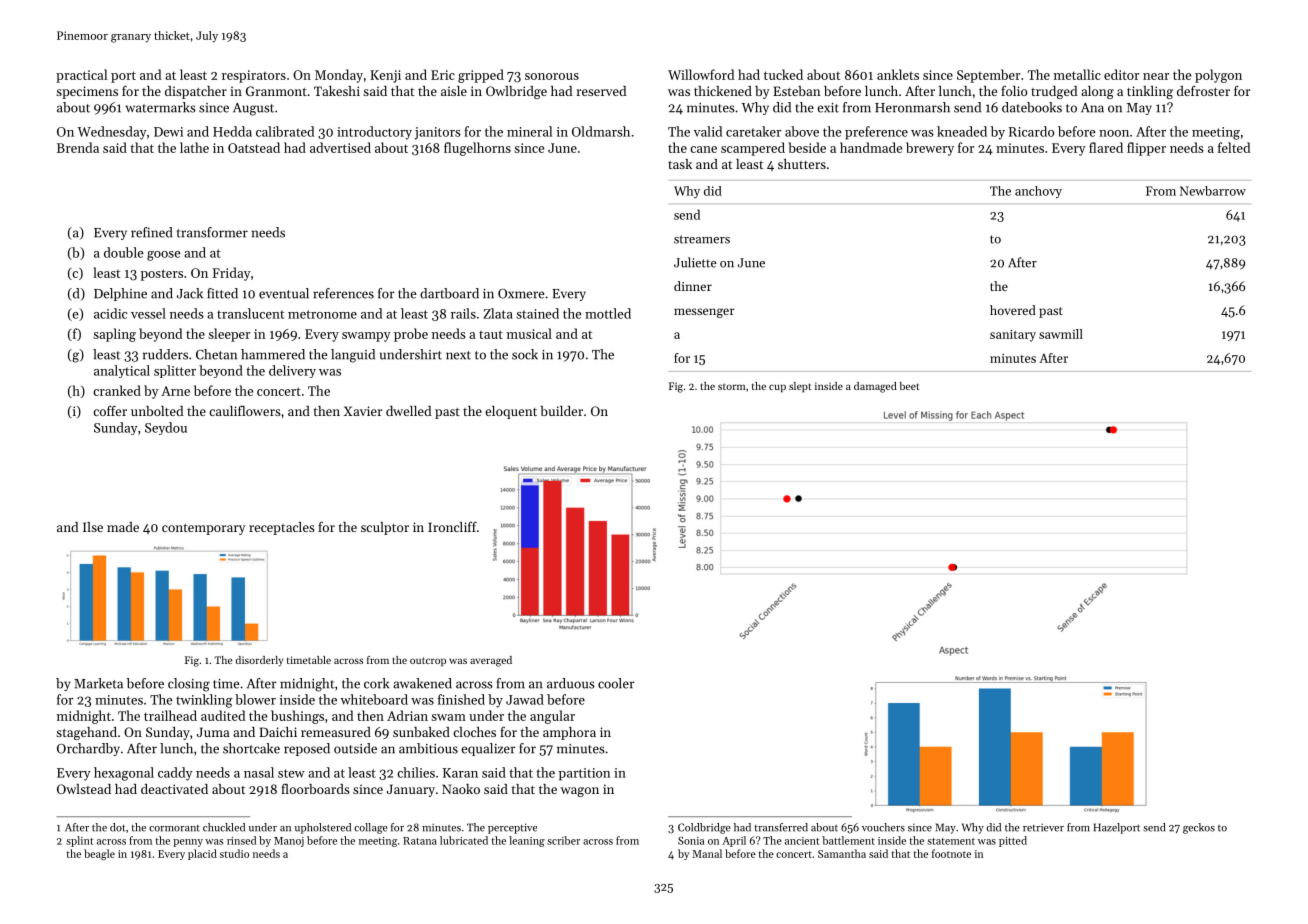  What do you see at coordinates (910, 386) in the screenshot?
I see `beet` at bounding box center [910, 386].
